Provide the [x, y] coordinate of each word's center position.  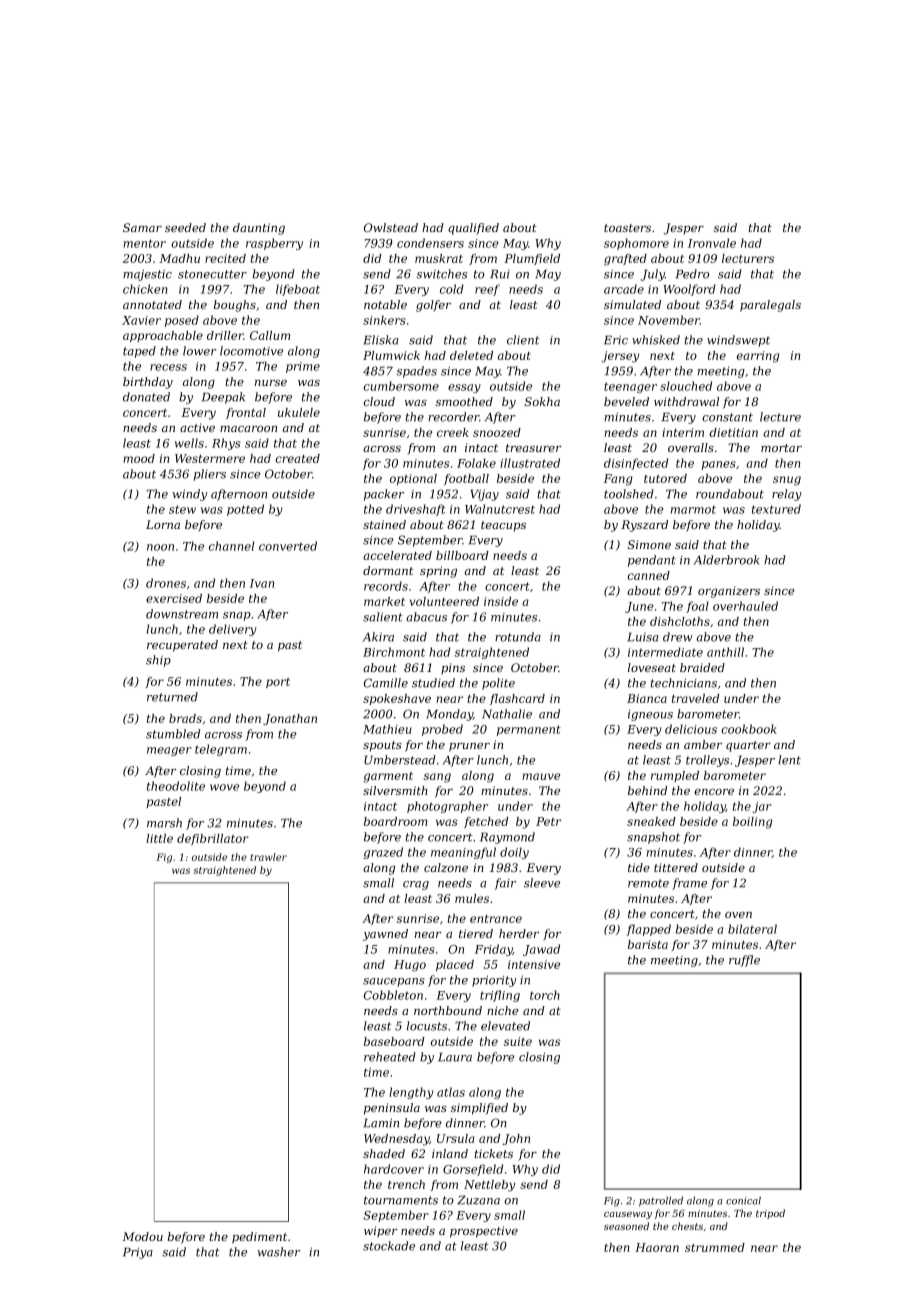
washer [279, 1252]
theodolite [176, 786]
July [653, 275]
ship [158, 661]
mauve [541, 776]
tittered [676, 867]
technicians [684, 683]
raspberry [274, 244]
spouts [382, 746]
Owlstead [391, 227]
